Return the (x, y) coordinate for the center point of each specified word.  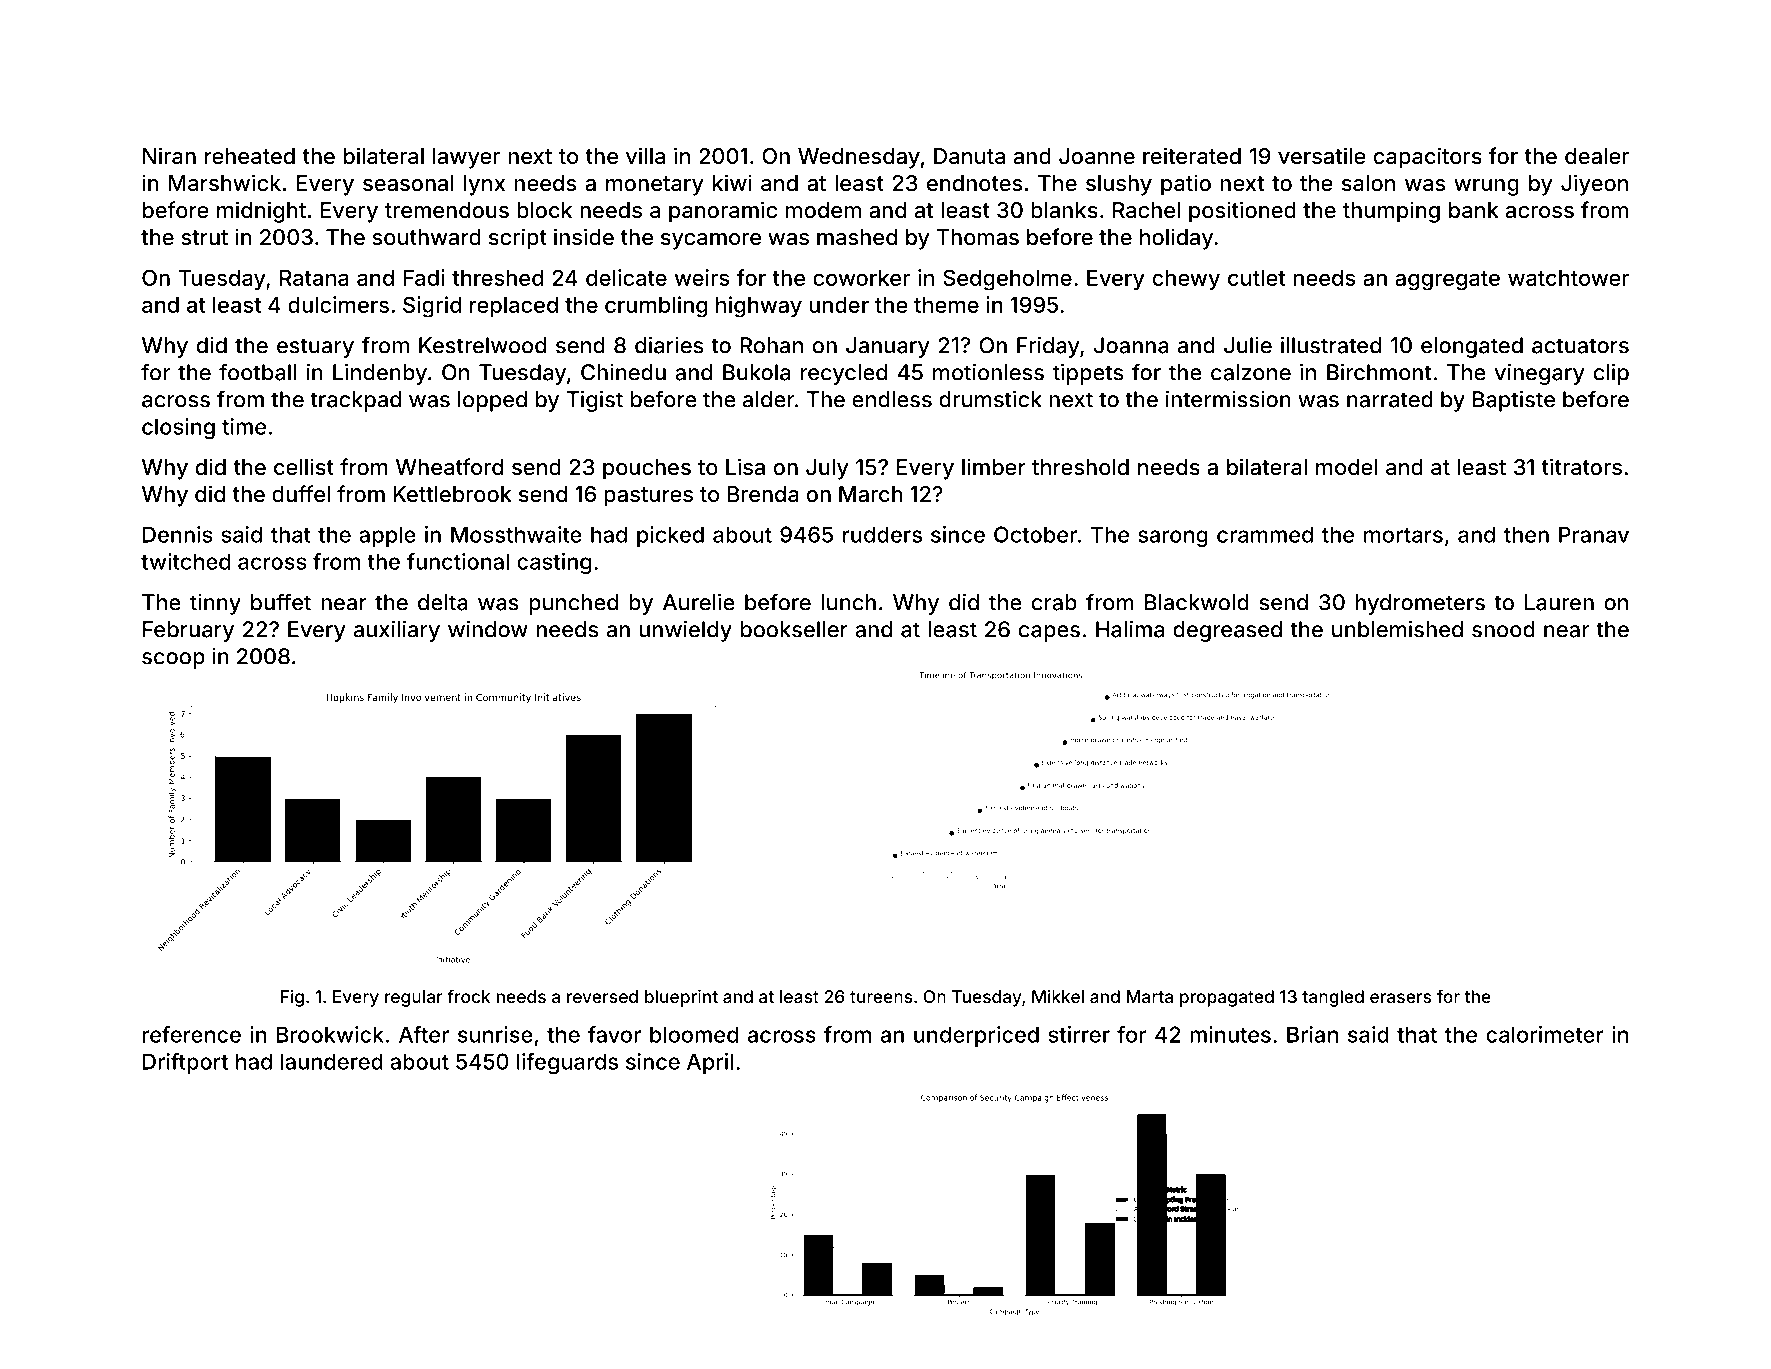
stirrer (1079, 1034)
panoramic (723, 212)
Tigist (594, 401)
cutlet (1256, 278)
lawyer (466, 158)
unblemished (1397, 629)
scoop (173, 660)
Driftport (185, 1063)
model (1347, 467)
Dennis (177, 534)
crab (1054, 602)
